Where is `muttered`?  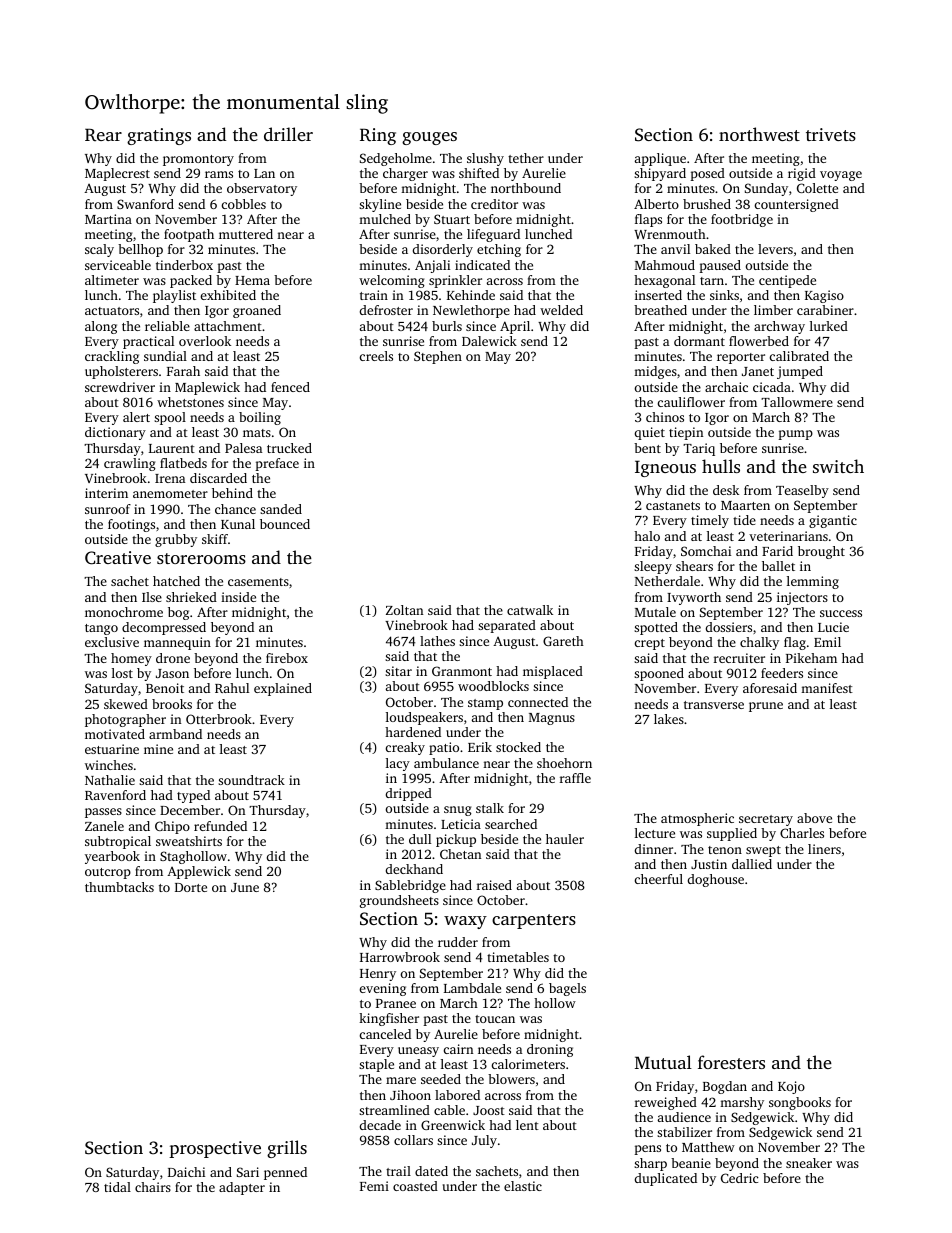 muttered is located at coordinates (246, 234).
